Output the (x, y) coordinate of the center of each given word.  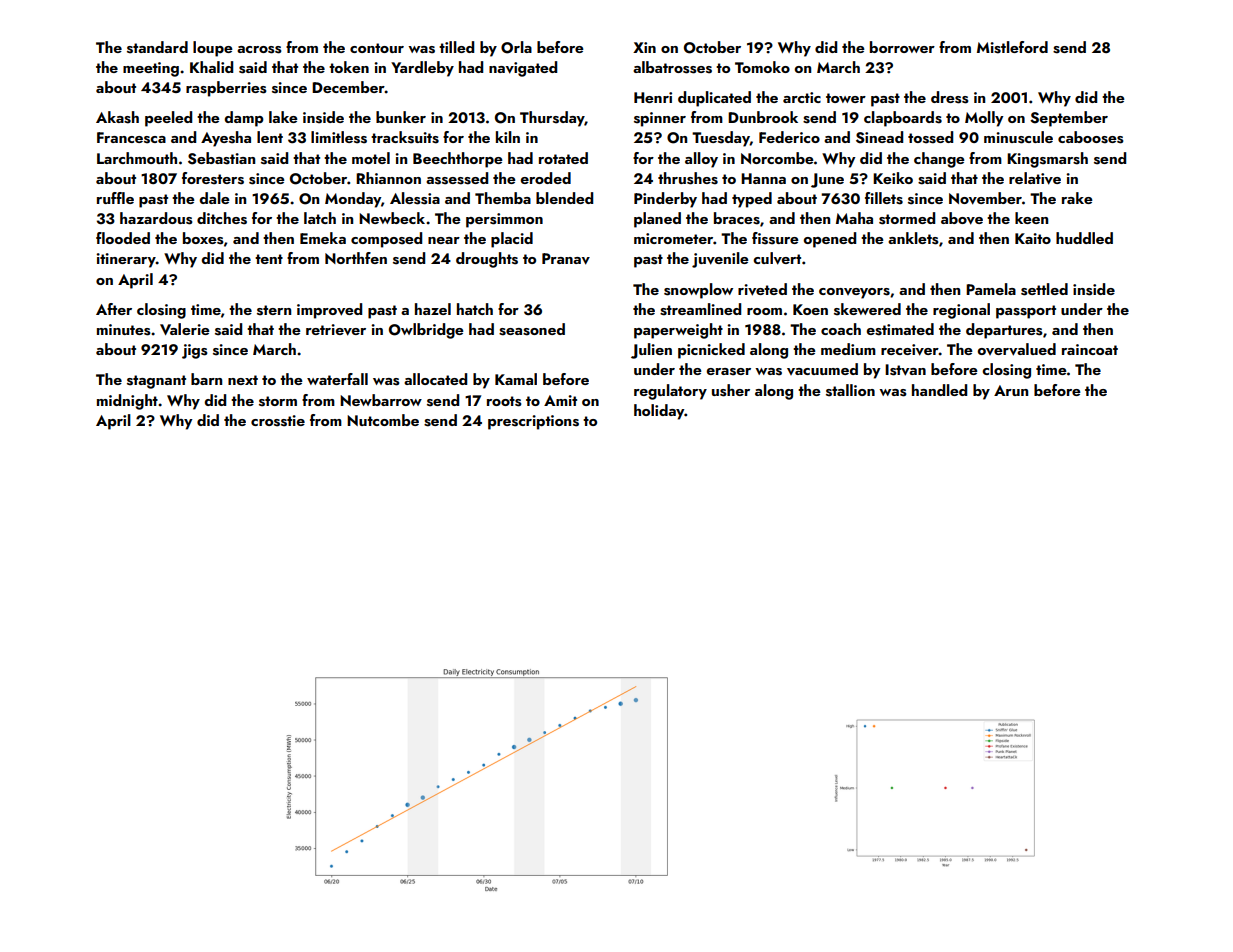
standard (157, 47)
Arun (1011, 390)
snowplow (698, 291)
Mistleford (1012, 47)
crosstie (278, 421)
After (114, 309)
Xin (644, 47)
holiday (659, 412)
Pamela (991, 289)
